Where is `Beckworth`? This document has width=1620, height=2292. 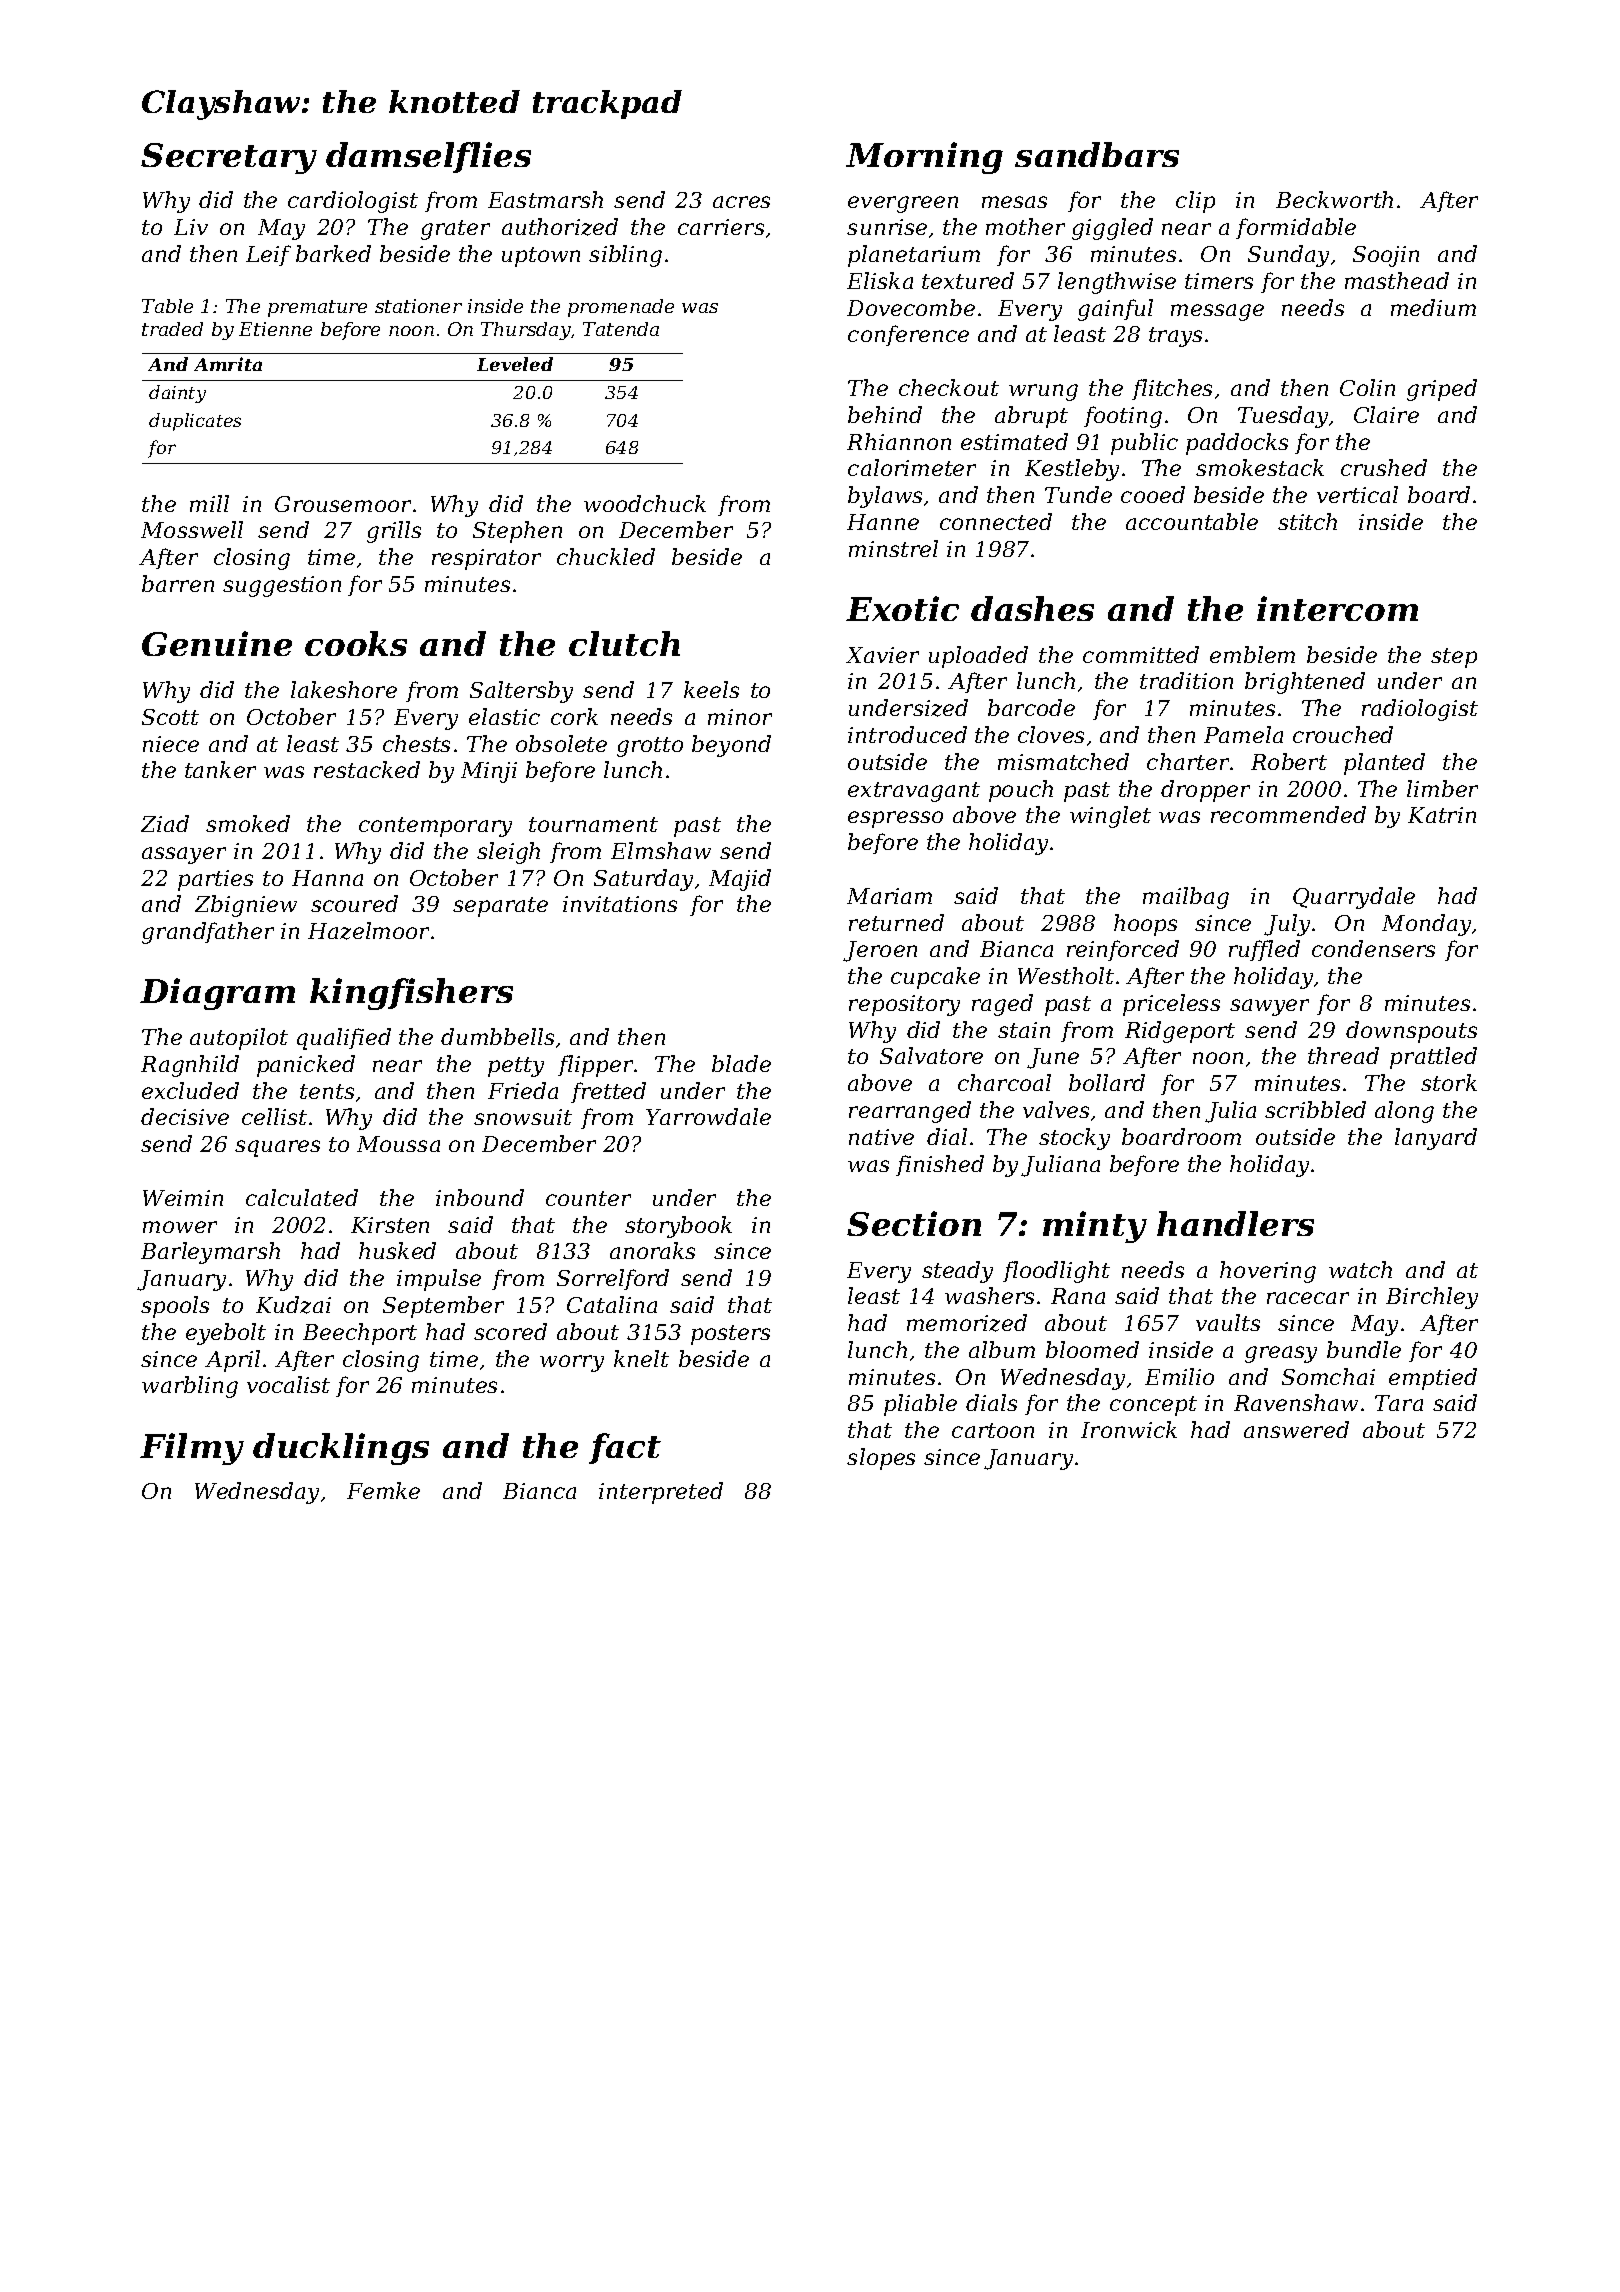 Beckworth is located at coordinates (1334, 199).
